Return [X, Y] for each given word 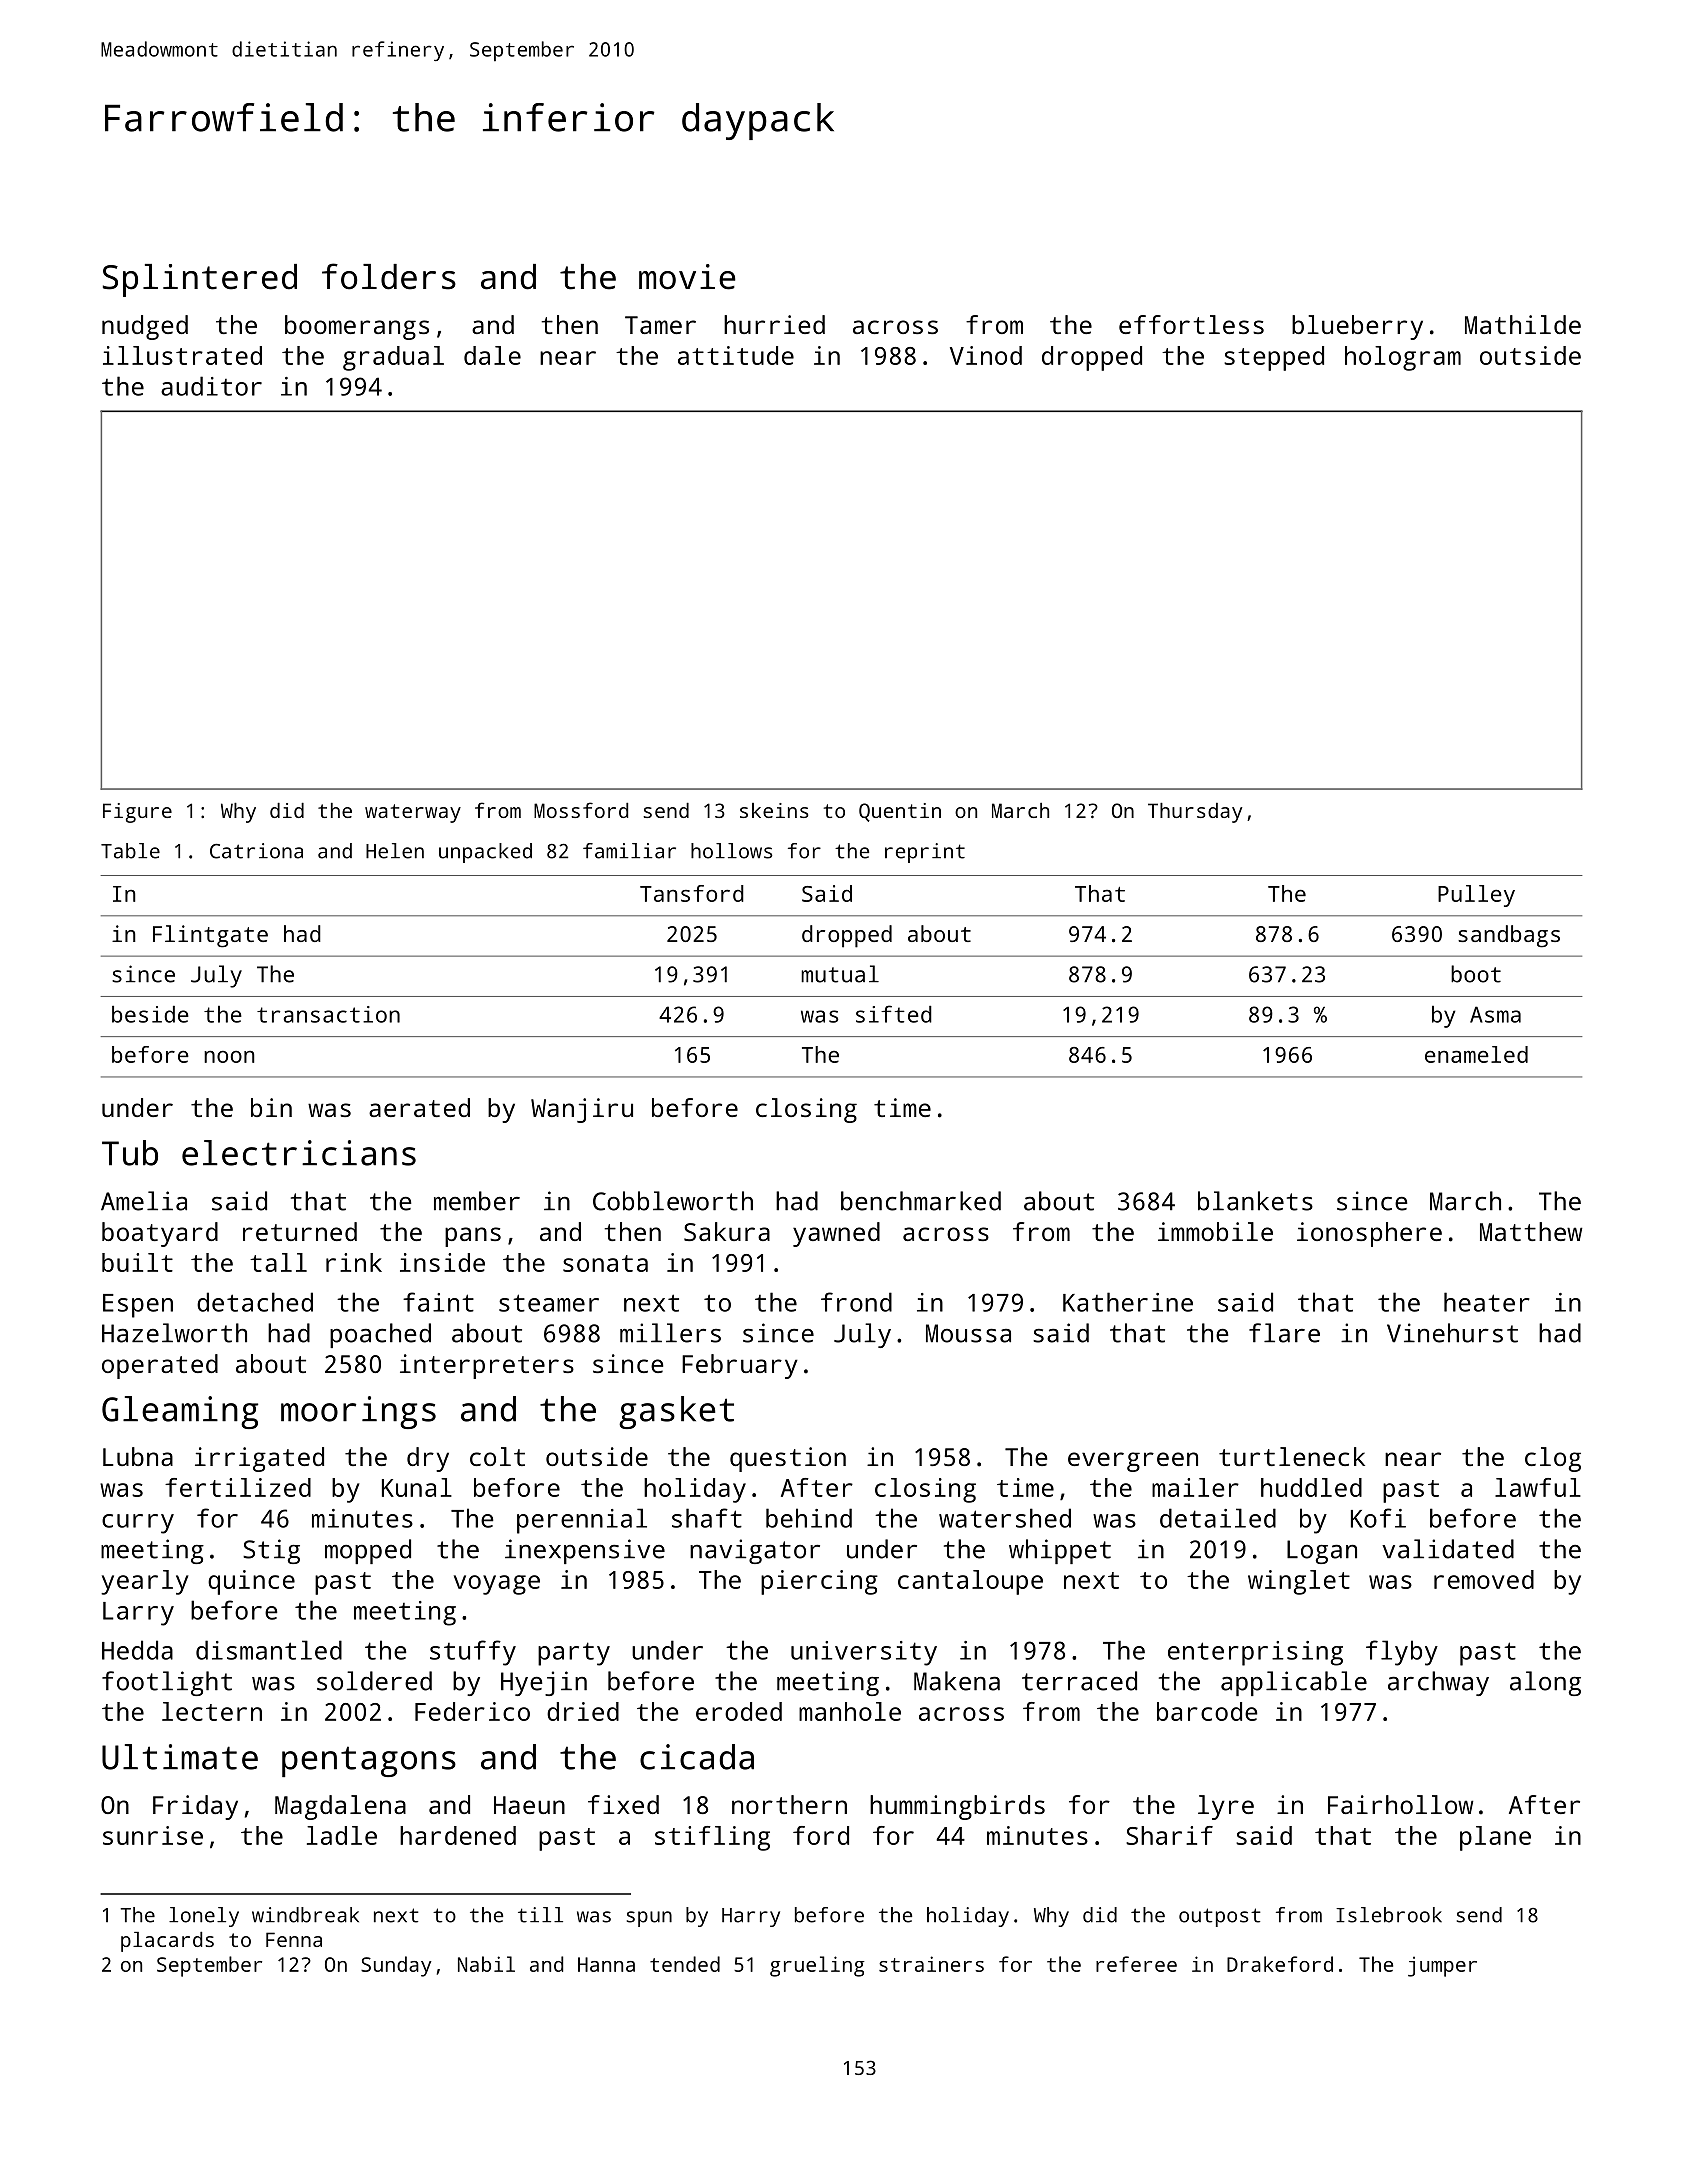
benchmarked [921, 1201]
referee [1136, 1964]
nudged [145, 327]
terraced [1079, 1681]
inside [442, 1262]
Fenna [294, 1939]
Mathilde [1523, 324]
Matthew [1531, 1231]
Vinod [986, 355]
